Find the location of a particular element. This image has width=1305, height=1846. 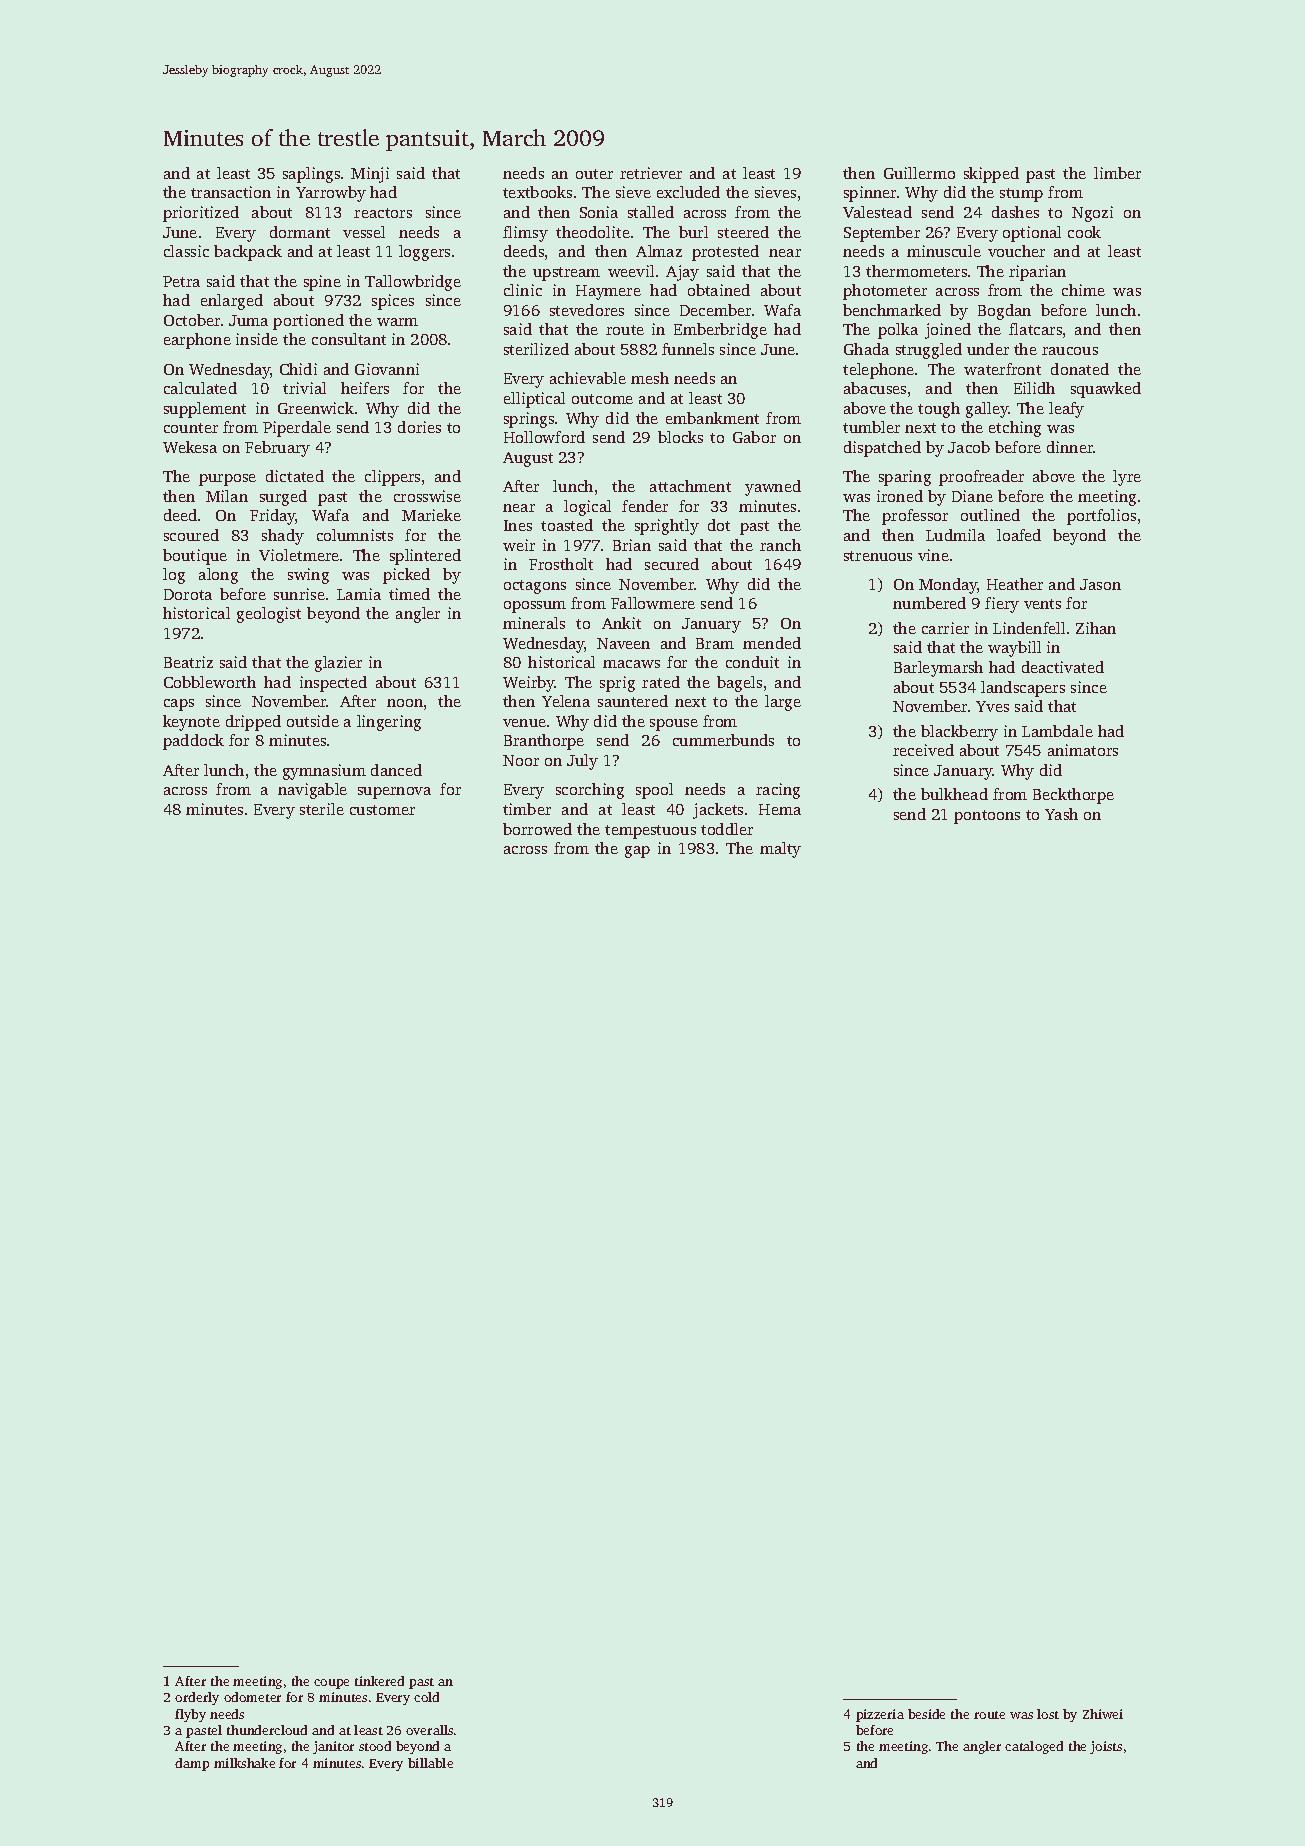

Yash is located at coordinates (1061, 814).
